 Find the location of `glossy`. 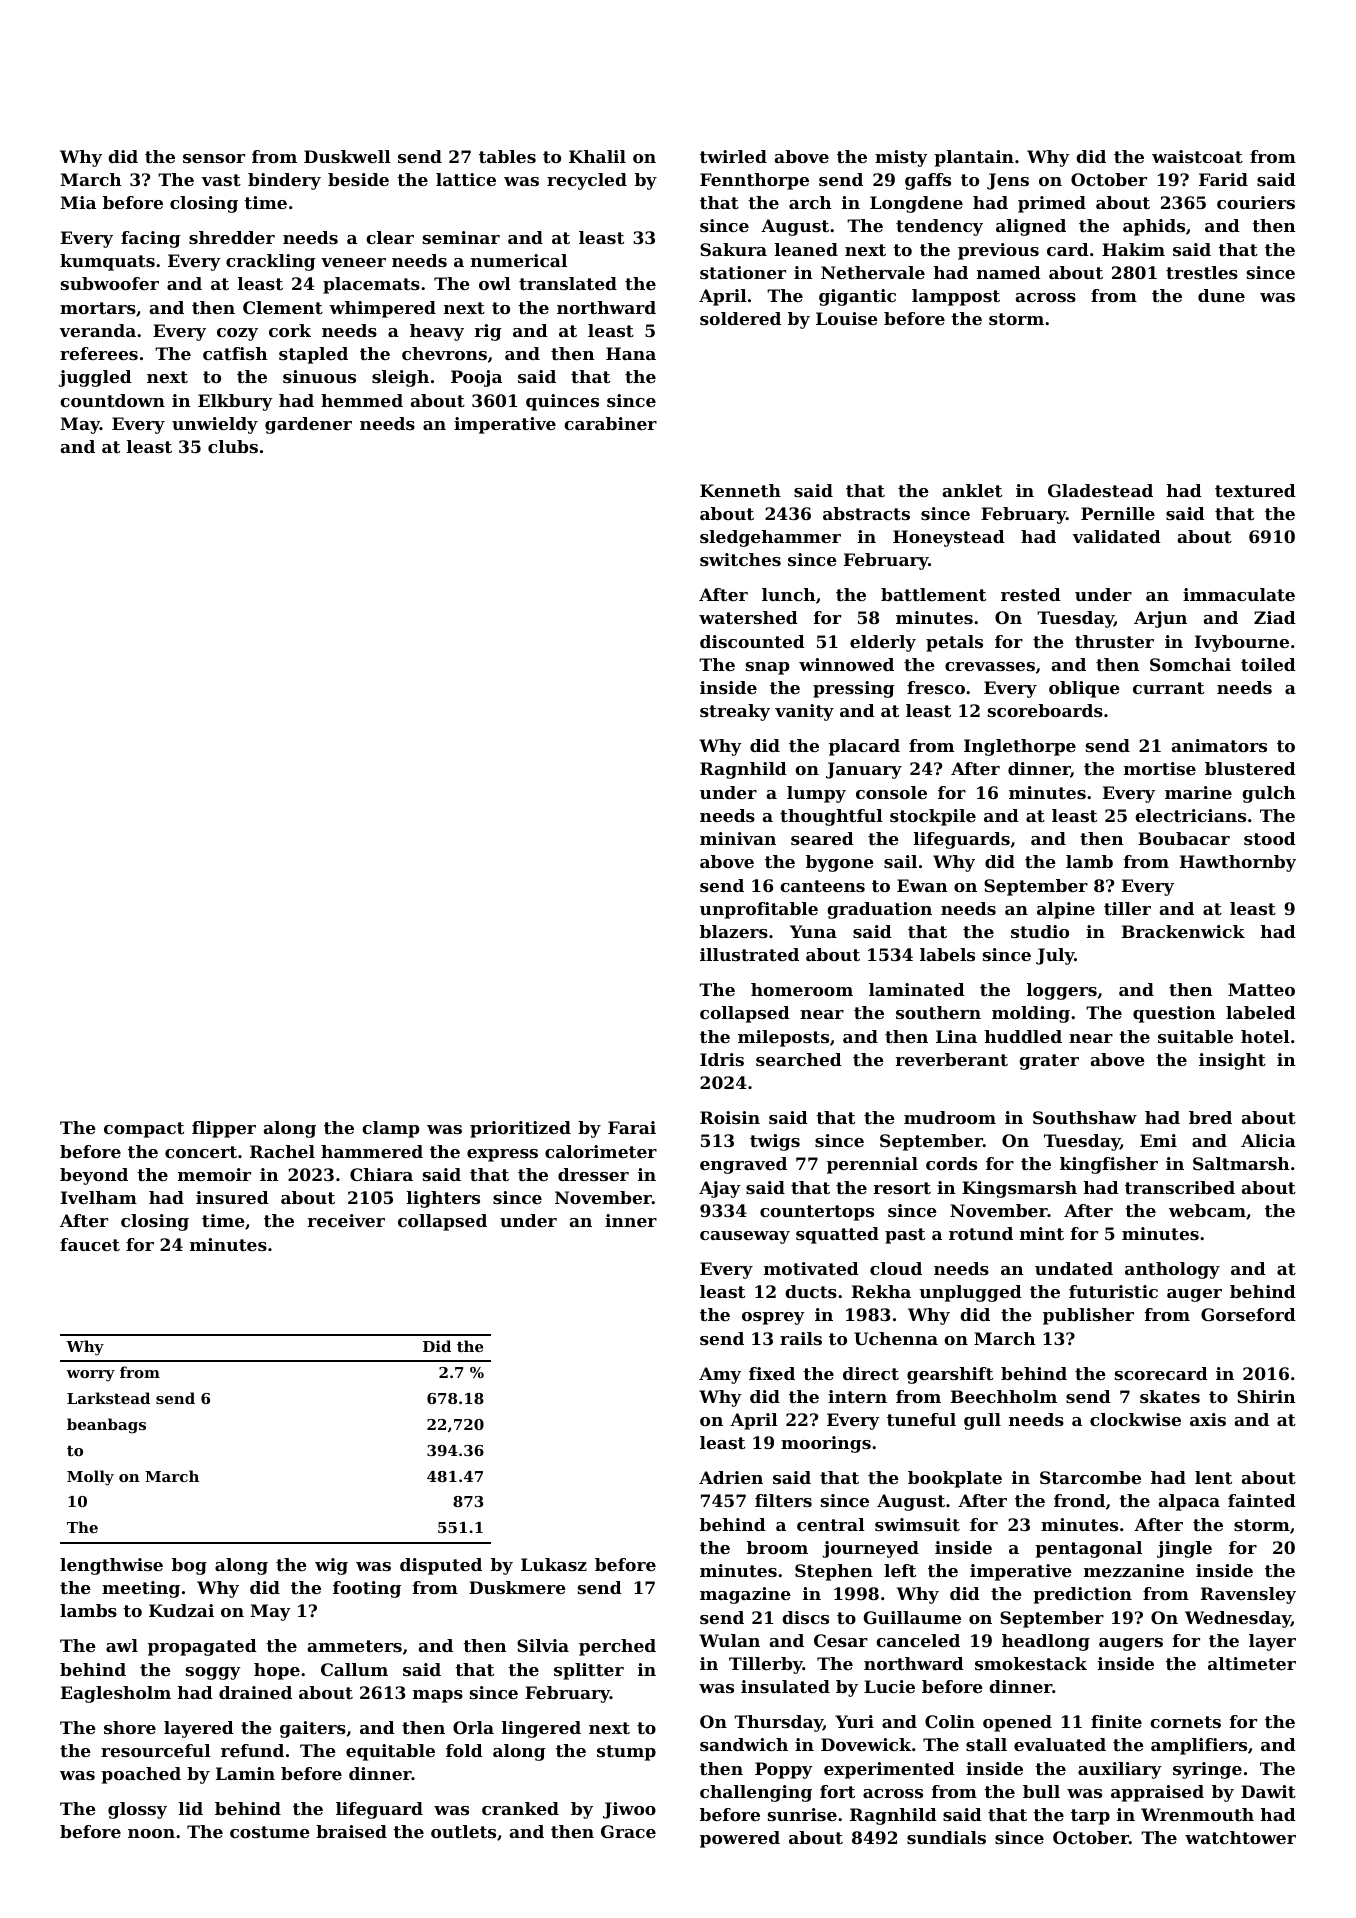

glossy is located at coordinates (137, 1810).
